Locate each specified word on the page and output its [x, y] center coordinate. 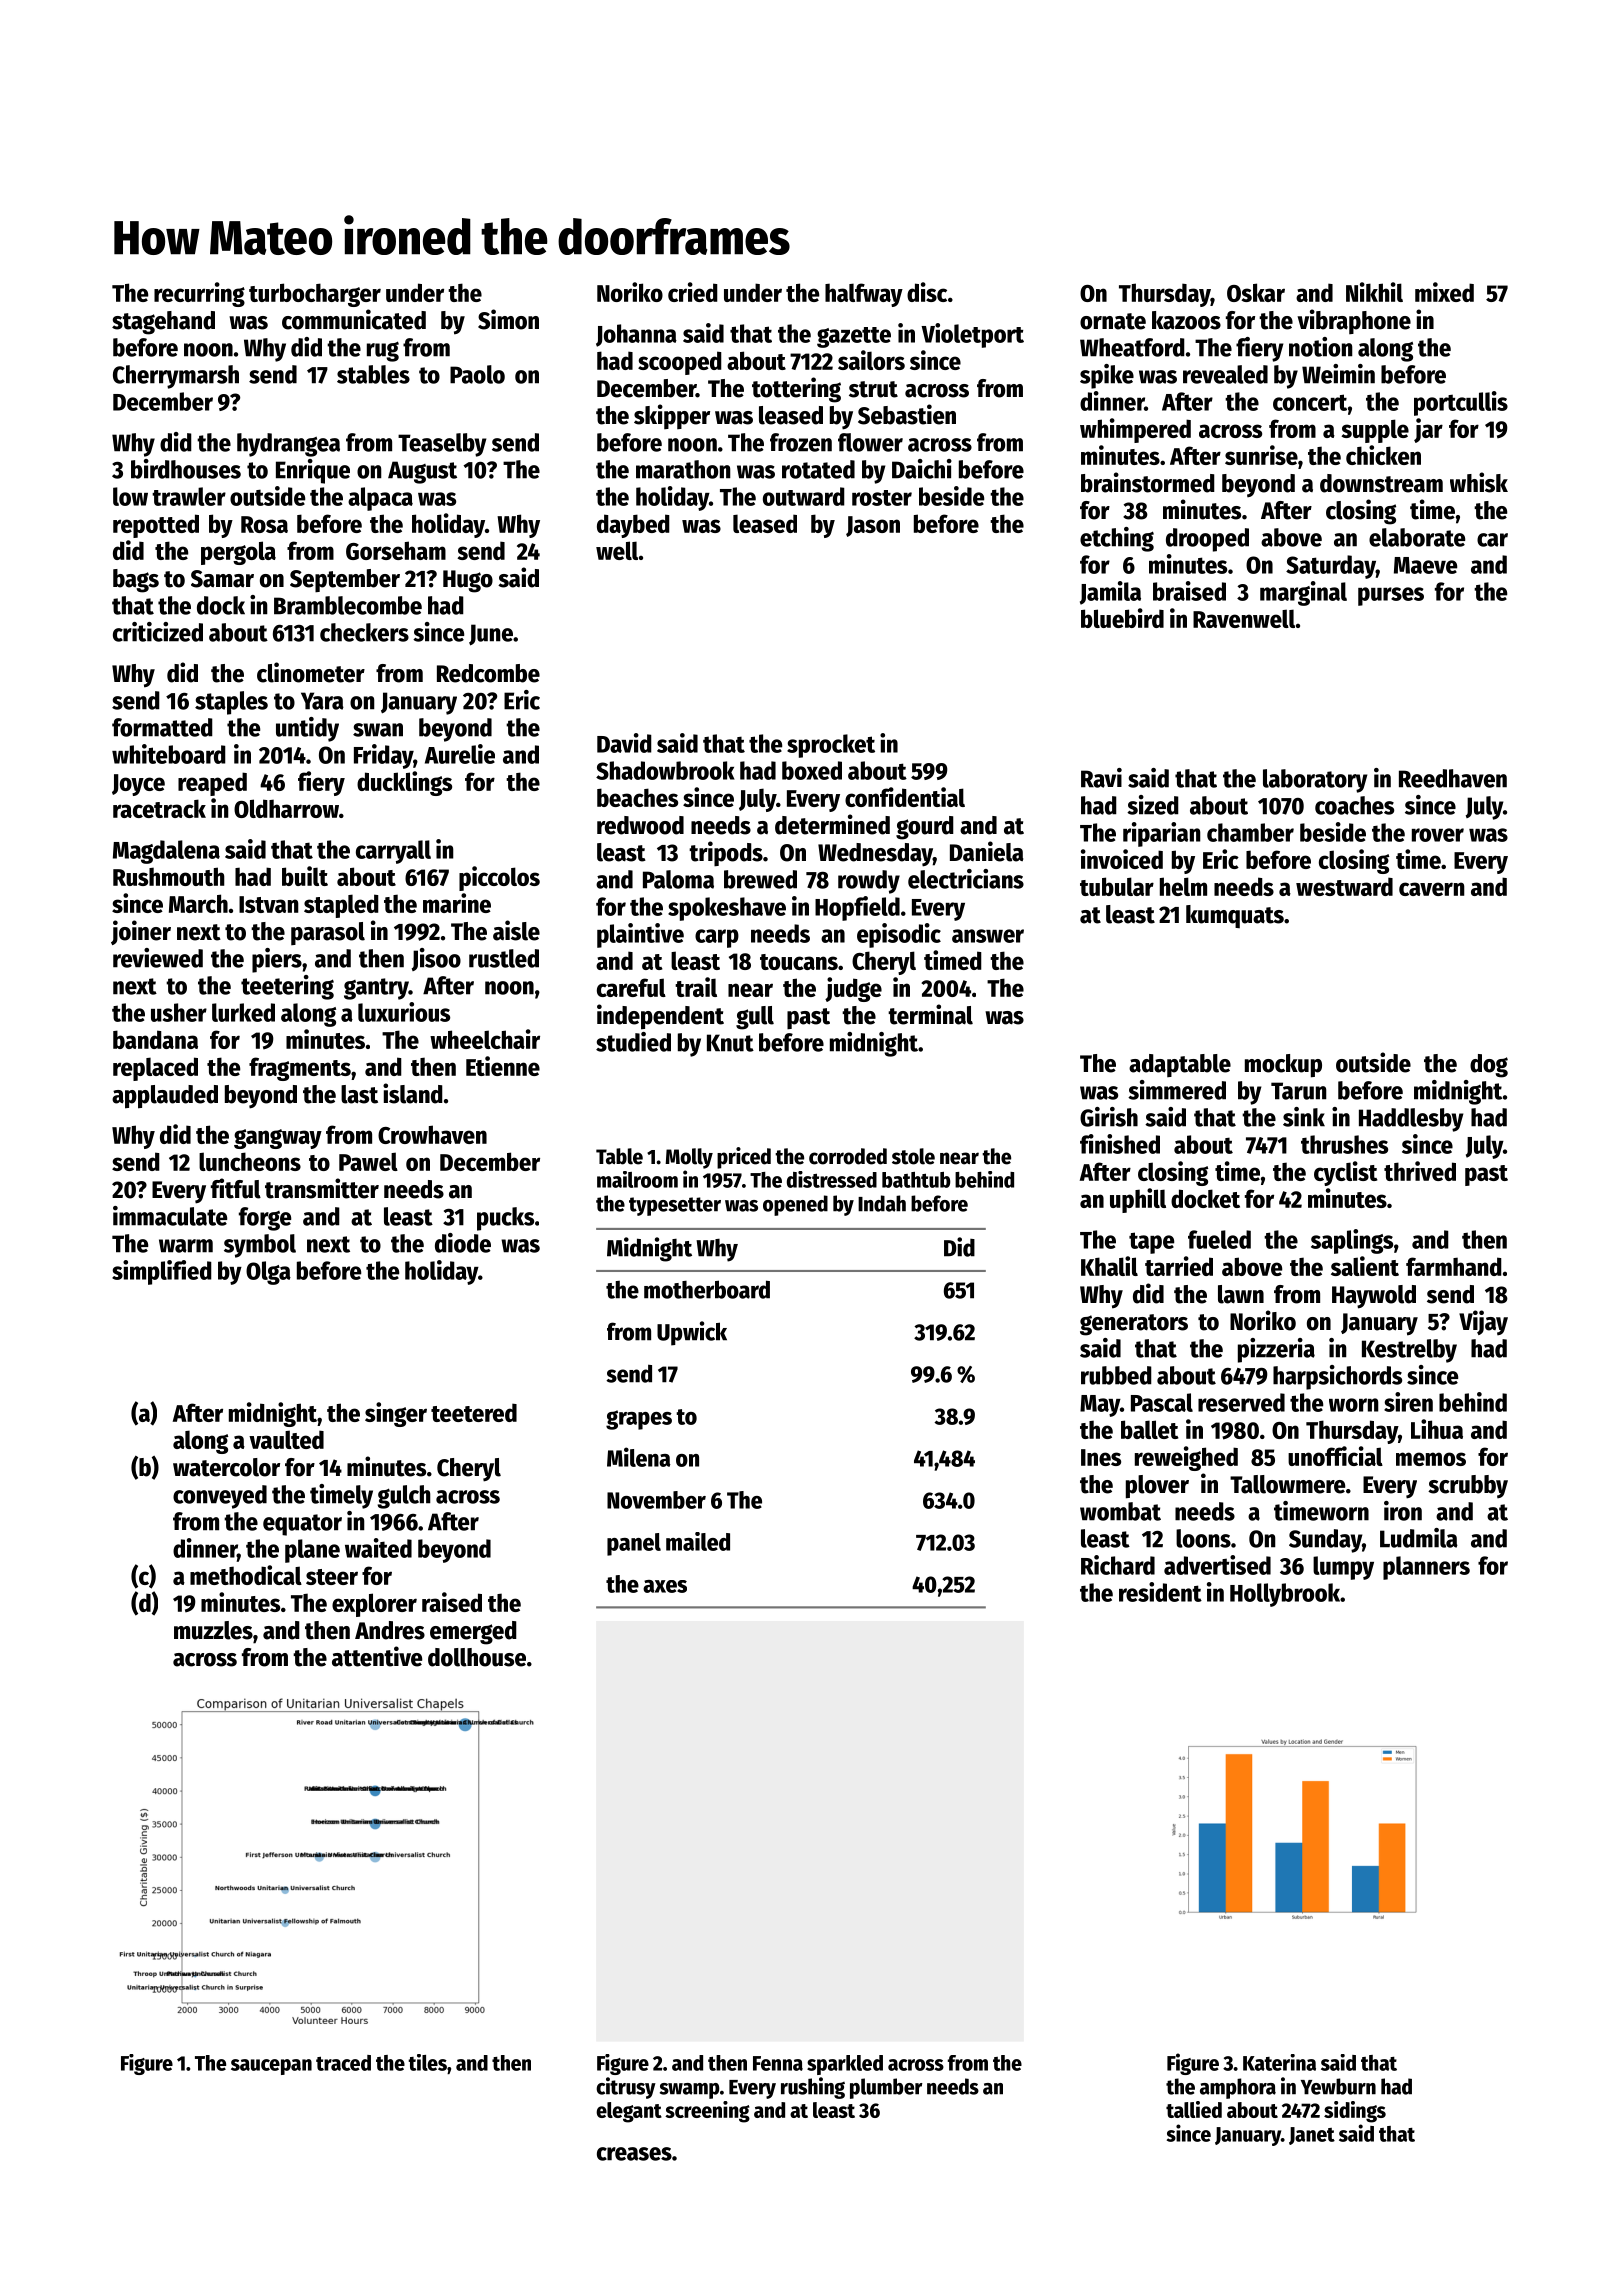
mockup [1283, 1066]
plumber [886, 2088]
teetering [287, 987]
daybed [633, 526]
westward [1344, 886]
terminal [930, 1014]
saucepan [271, 2067]
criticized [158, 632]
